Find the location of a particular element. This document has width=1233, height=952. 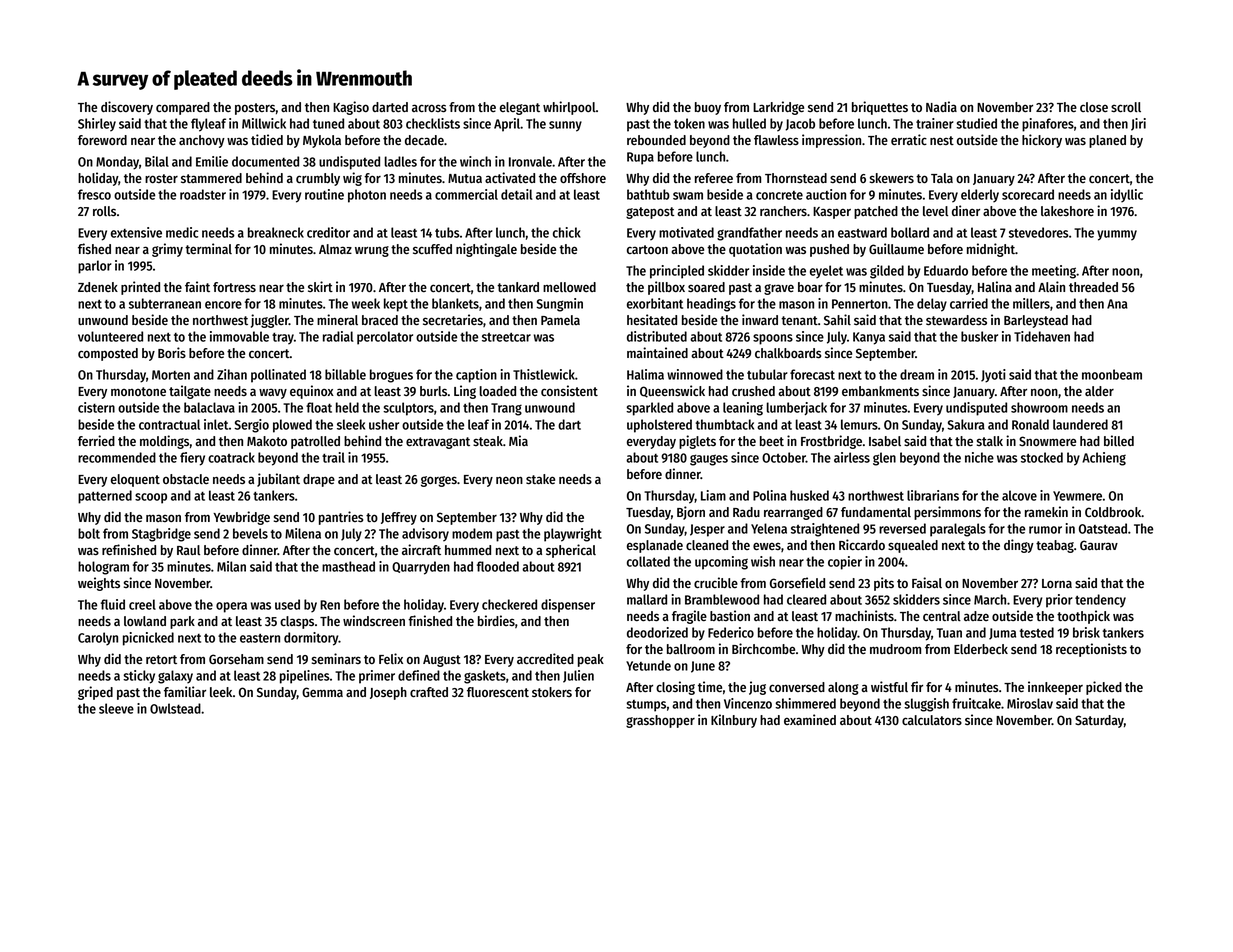

volunteered is located at coordinates (110, 336).
